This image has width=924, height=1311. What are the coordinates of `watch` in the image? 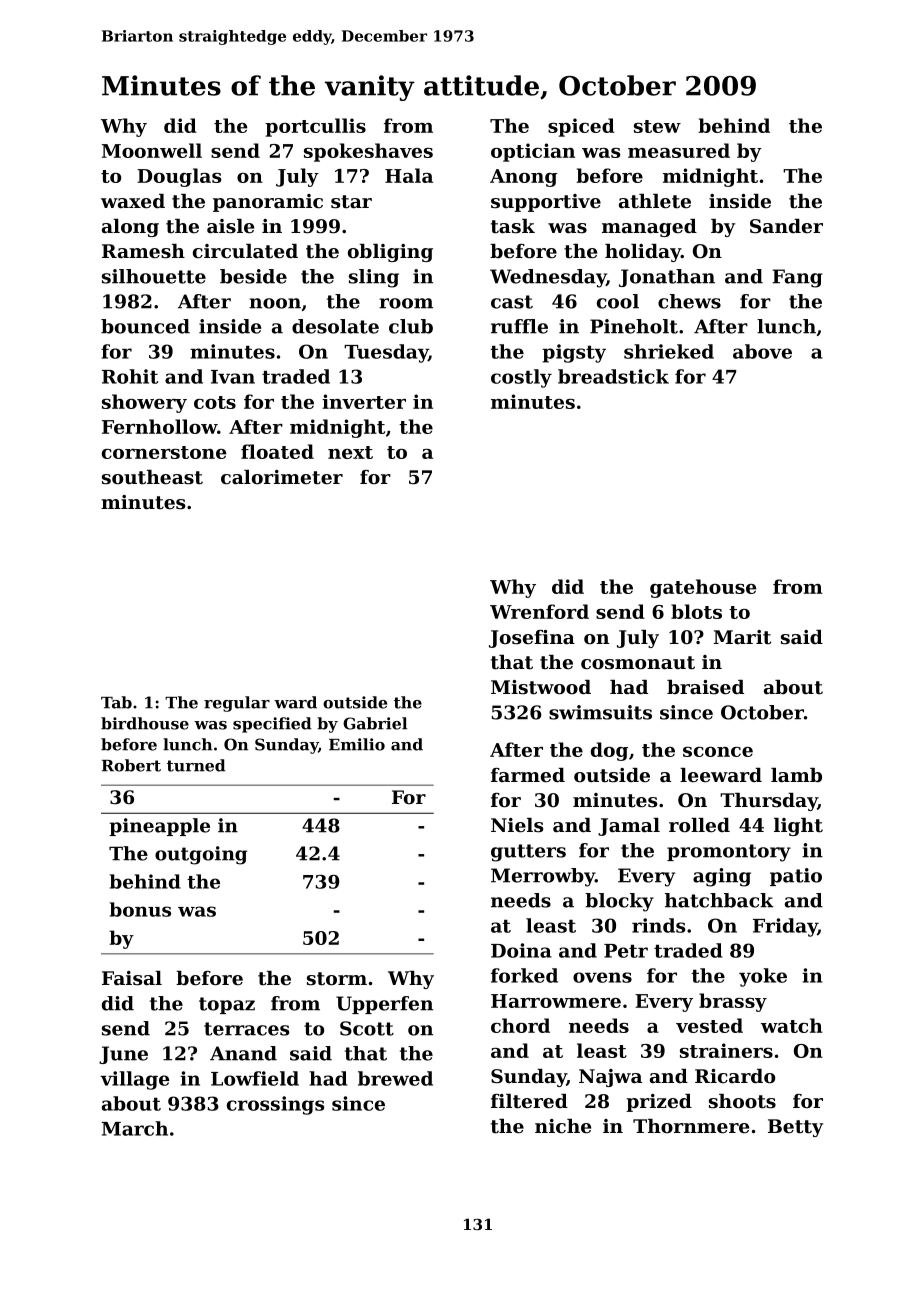 It's located at (792, 1025).
